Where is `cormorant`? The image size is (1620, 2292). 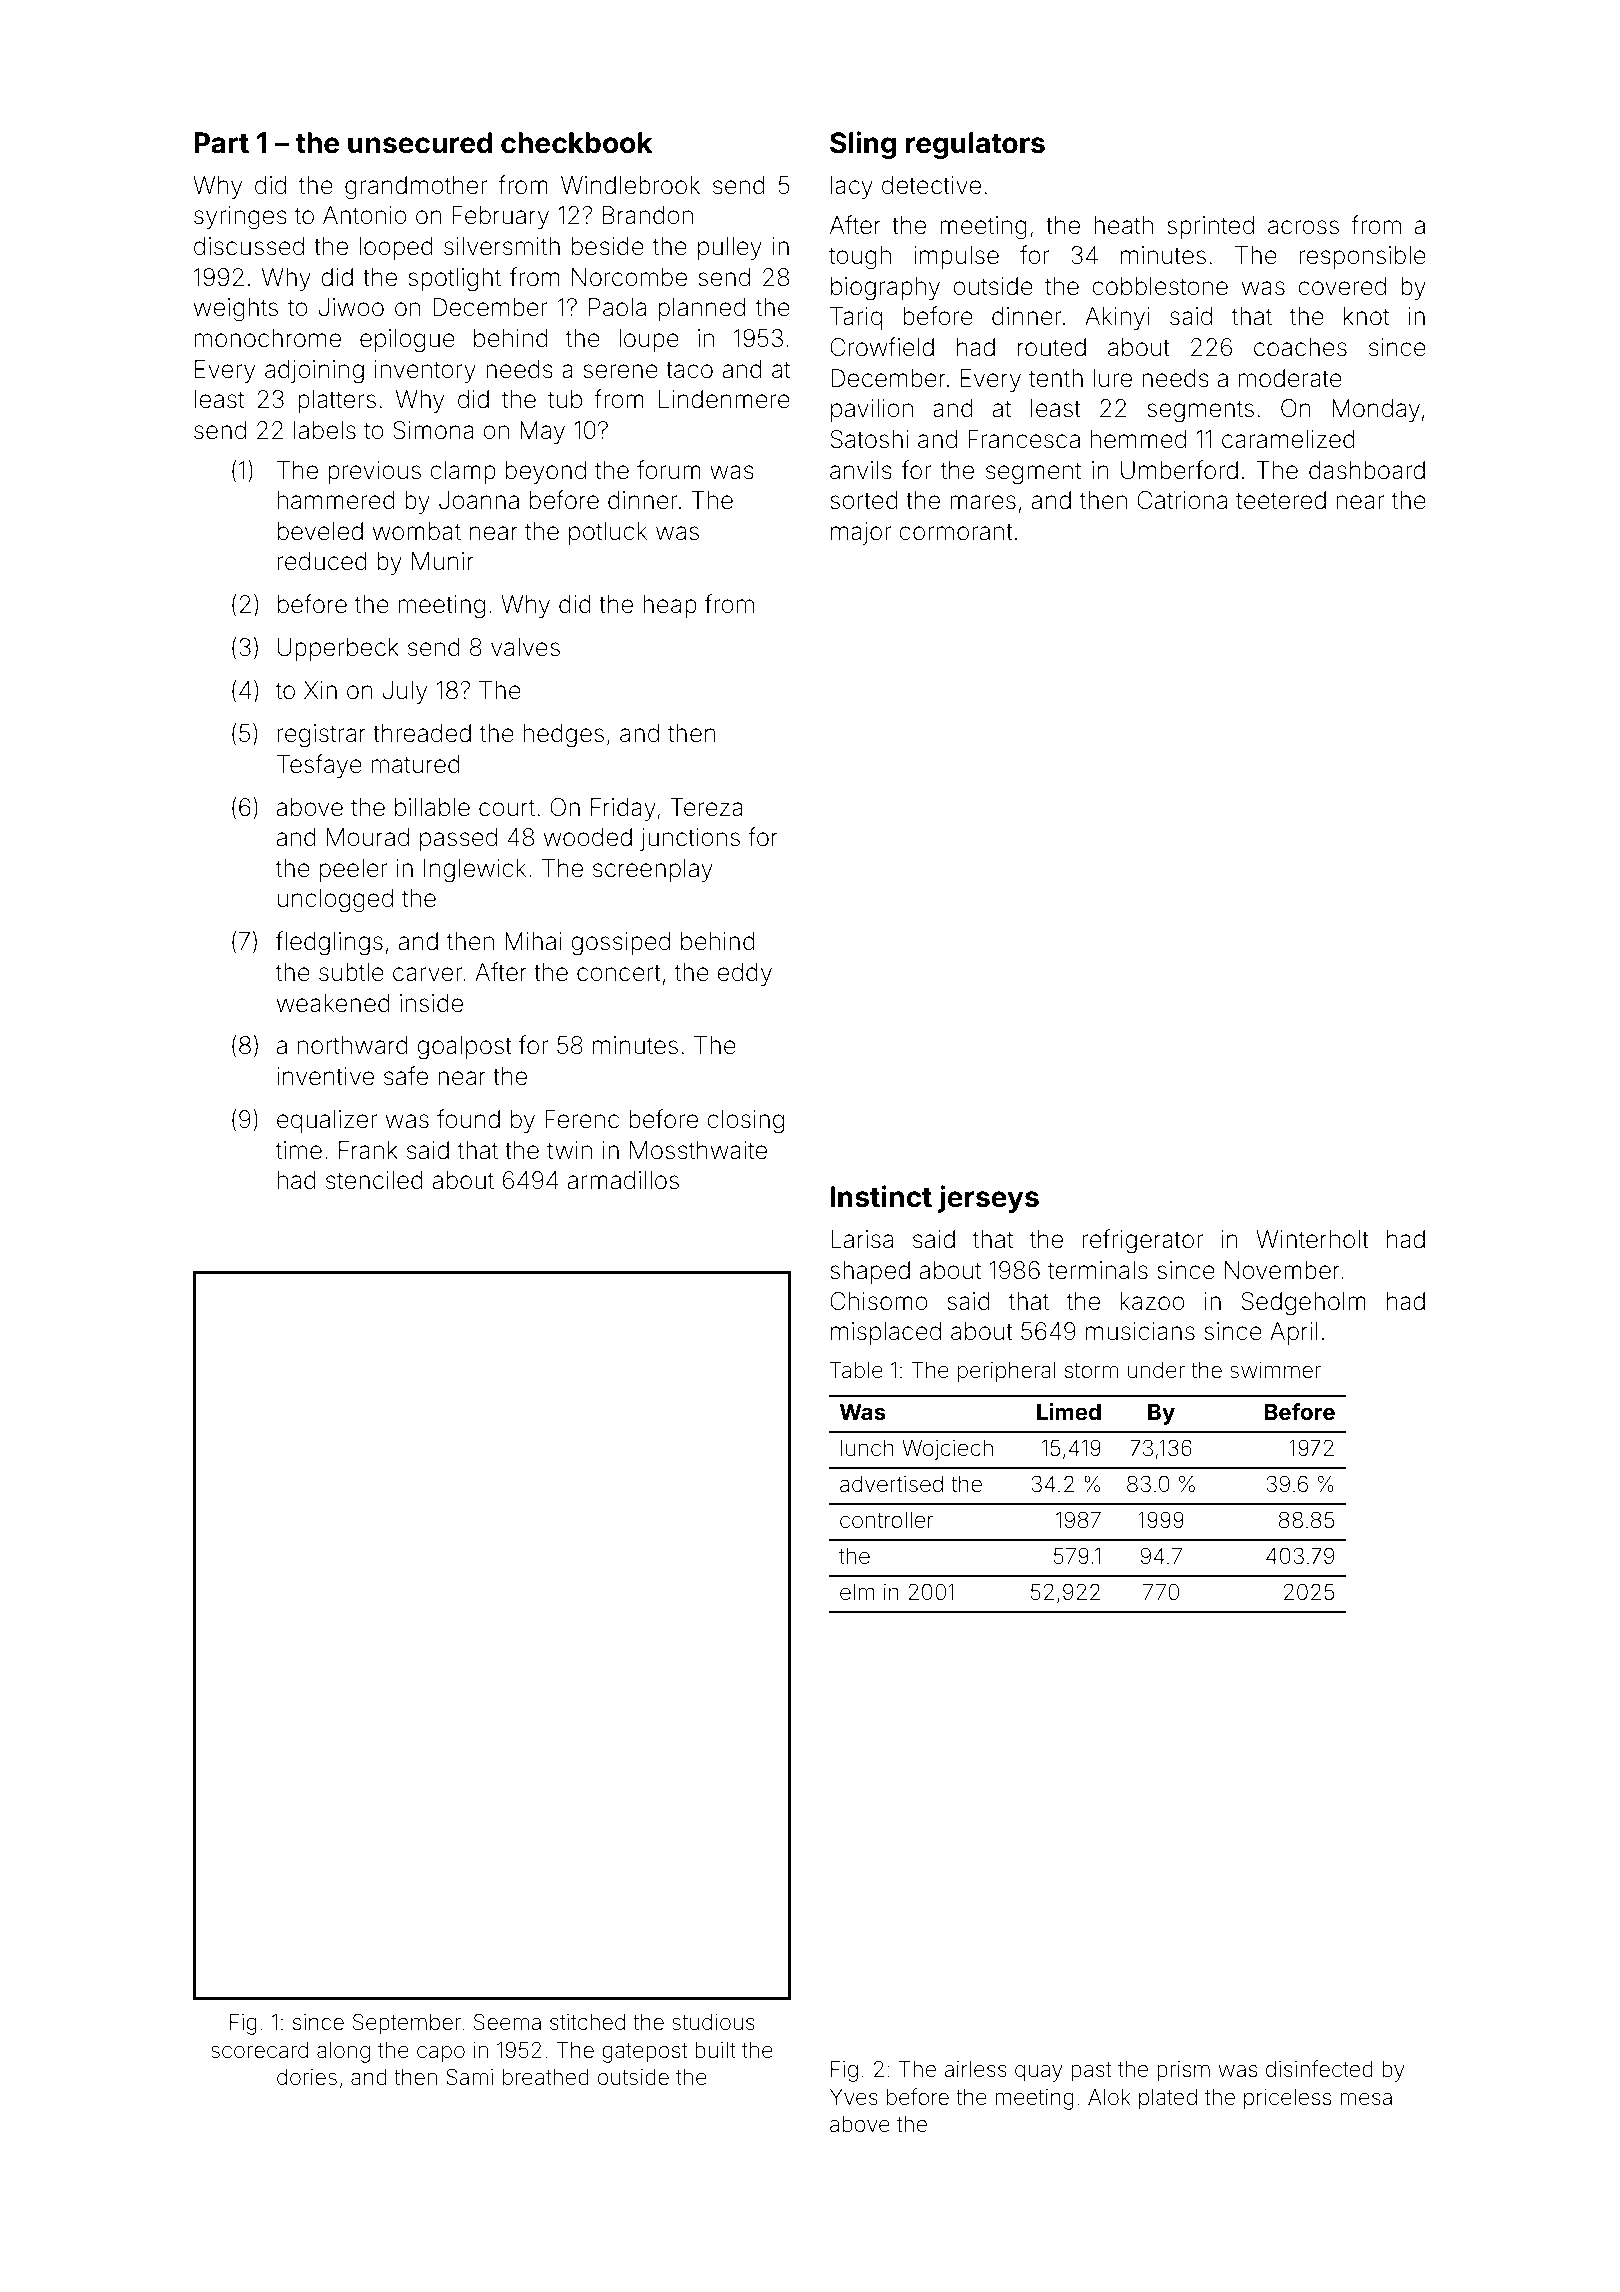 cormorant is located at coordinates (956, 532).
